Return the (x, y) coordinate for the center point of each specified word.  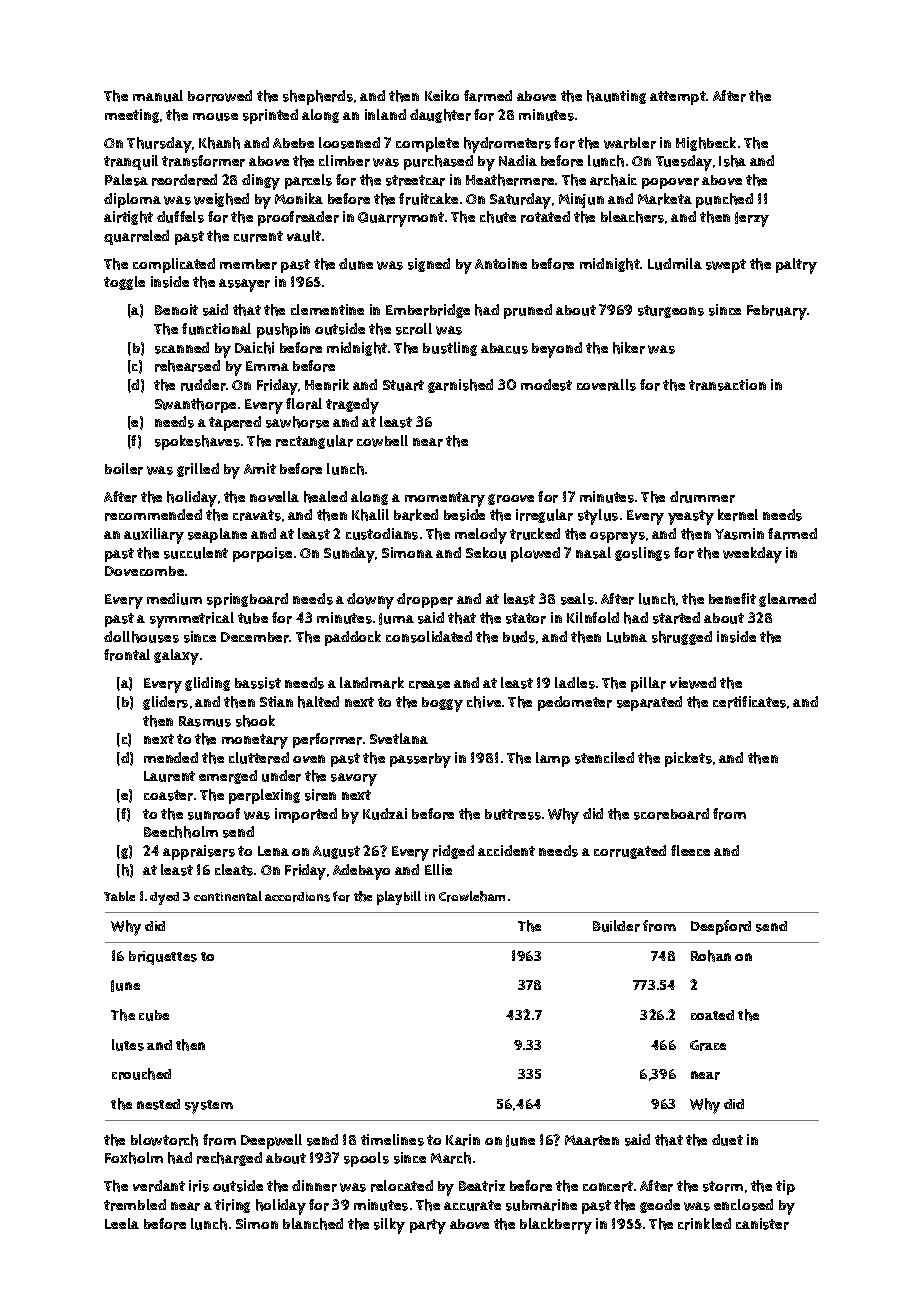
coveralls (606, 385)
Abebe (293, 143)
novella (274, 496)
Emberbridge (428, 311)
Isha (732, 161)
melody (481, 536)
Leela (122, 1223)
